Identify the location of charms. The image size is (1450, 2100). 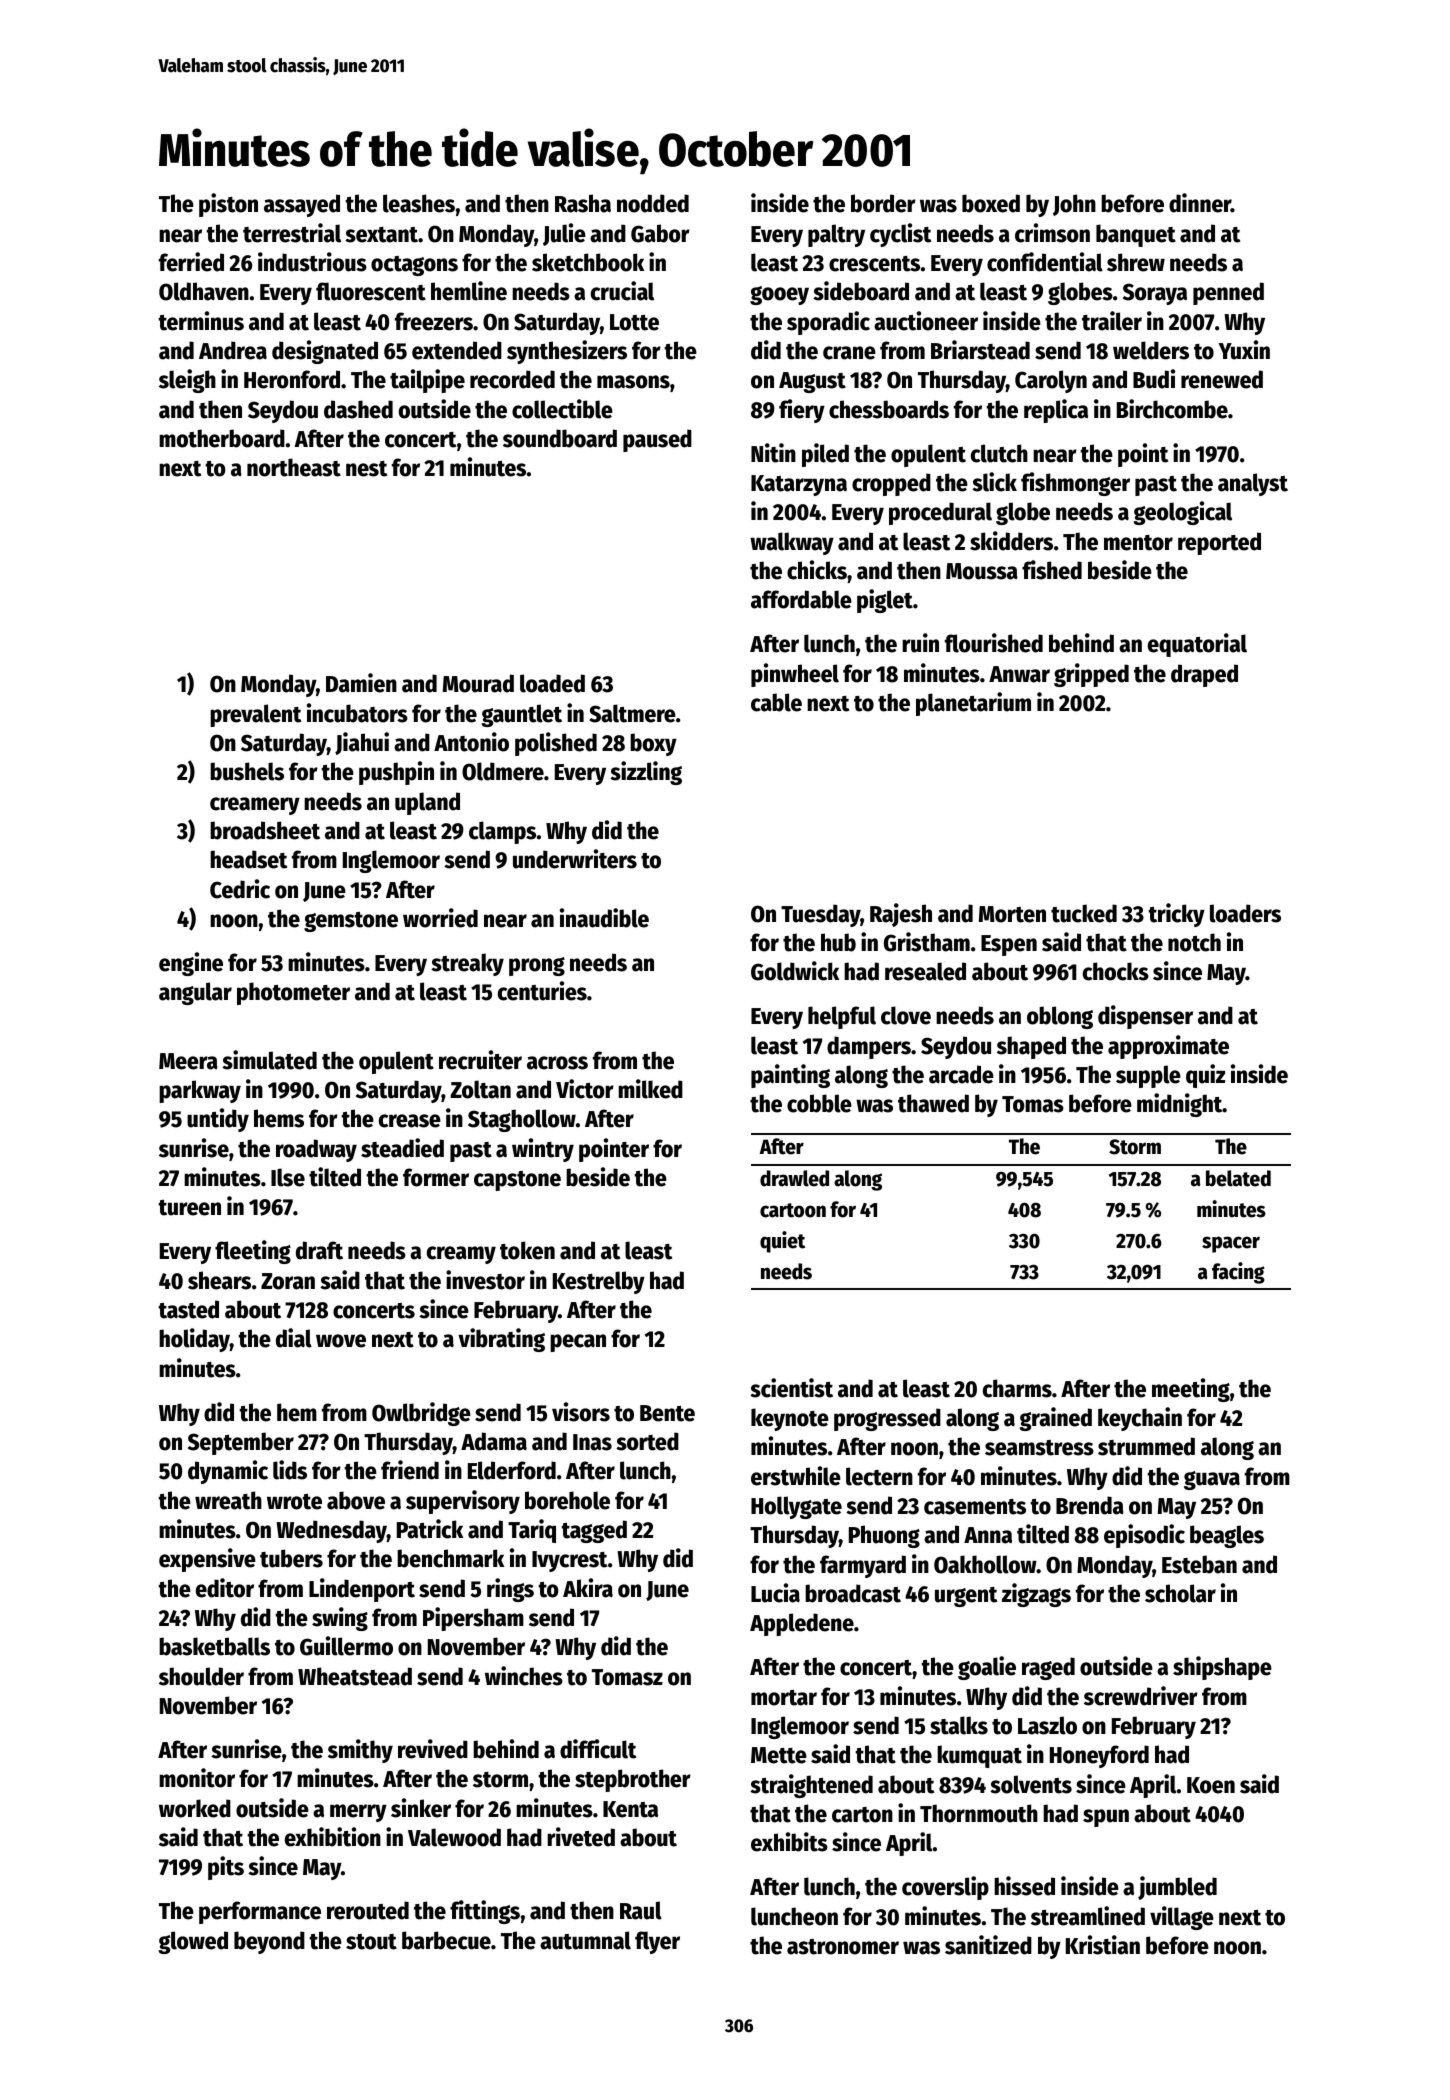
(1017, 1388).
